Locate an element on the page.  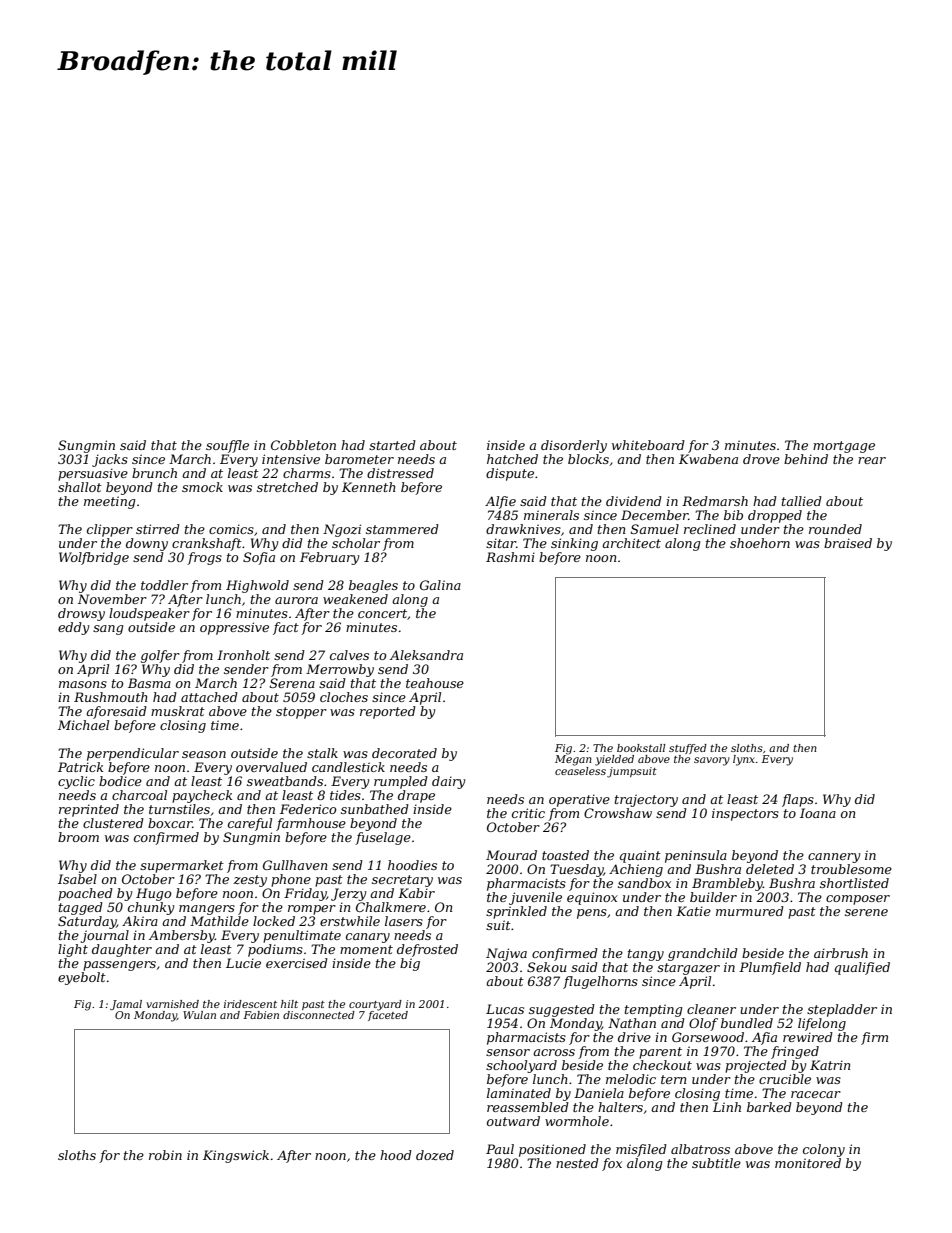
braised is located at coordinates (848, 543).
